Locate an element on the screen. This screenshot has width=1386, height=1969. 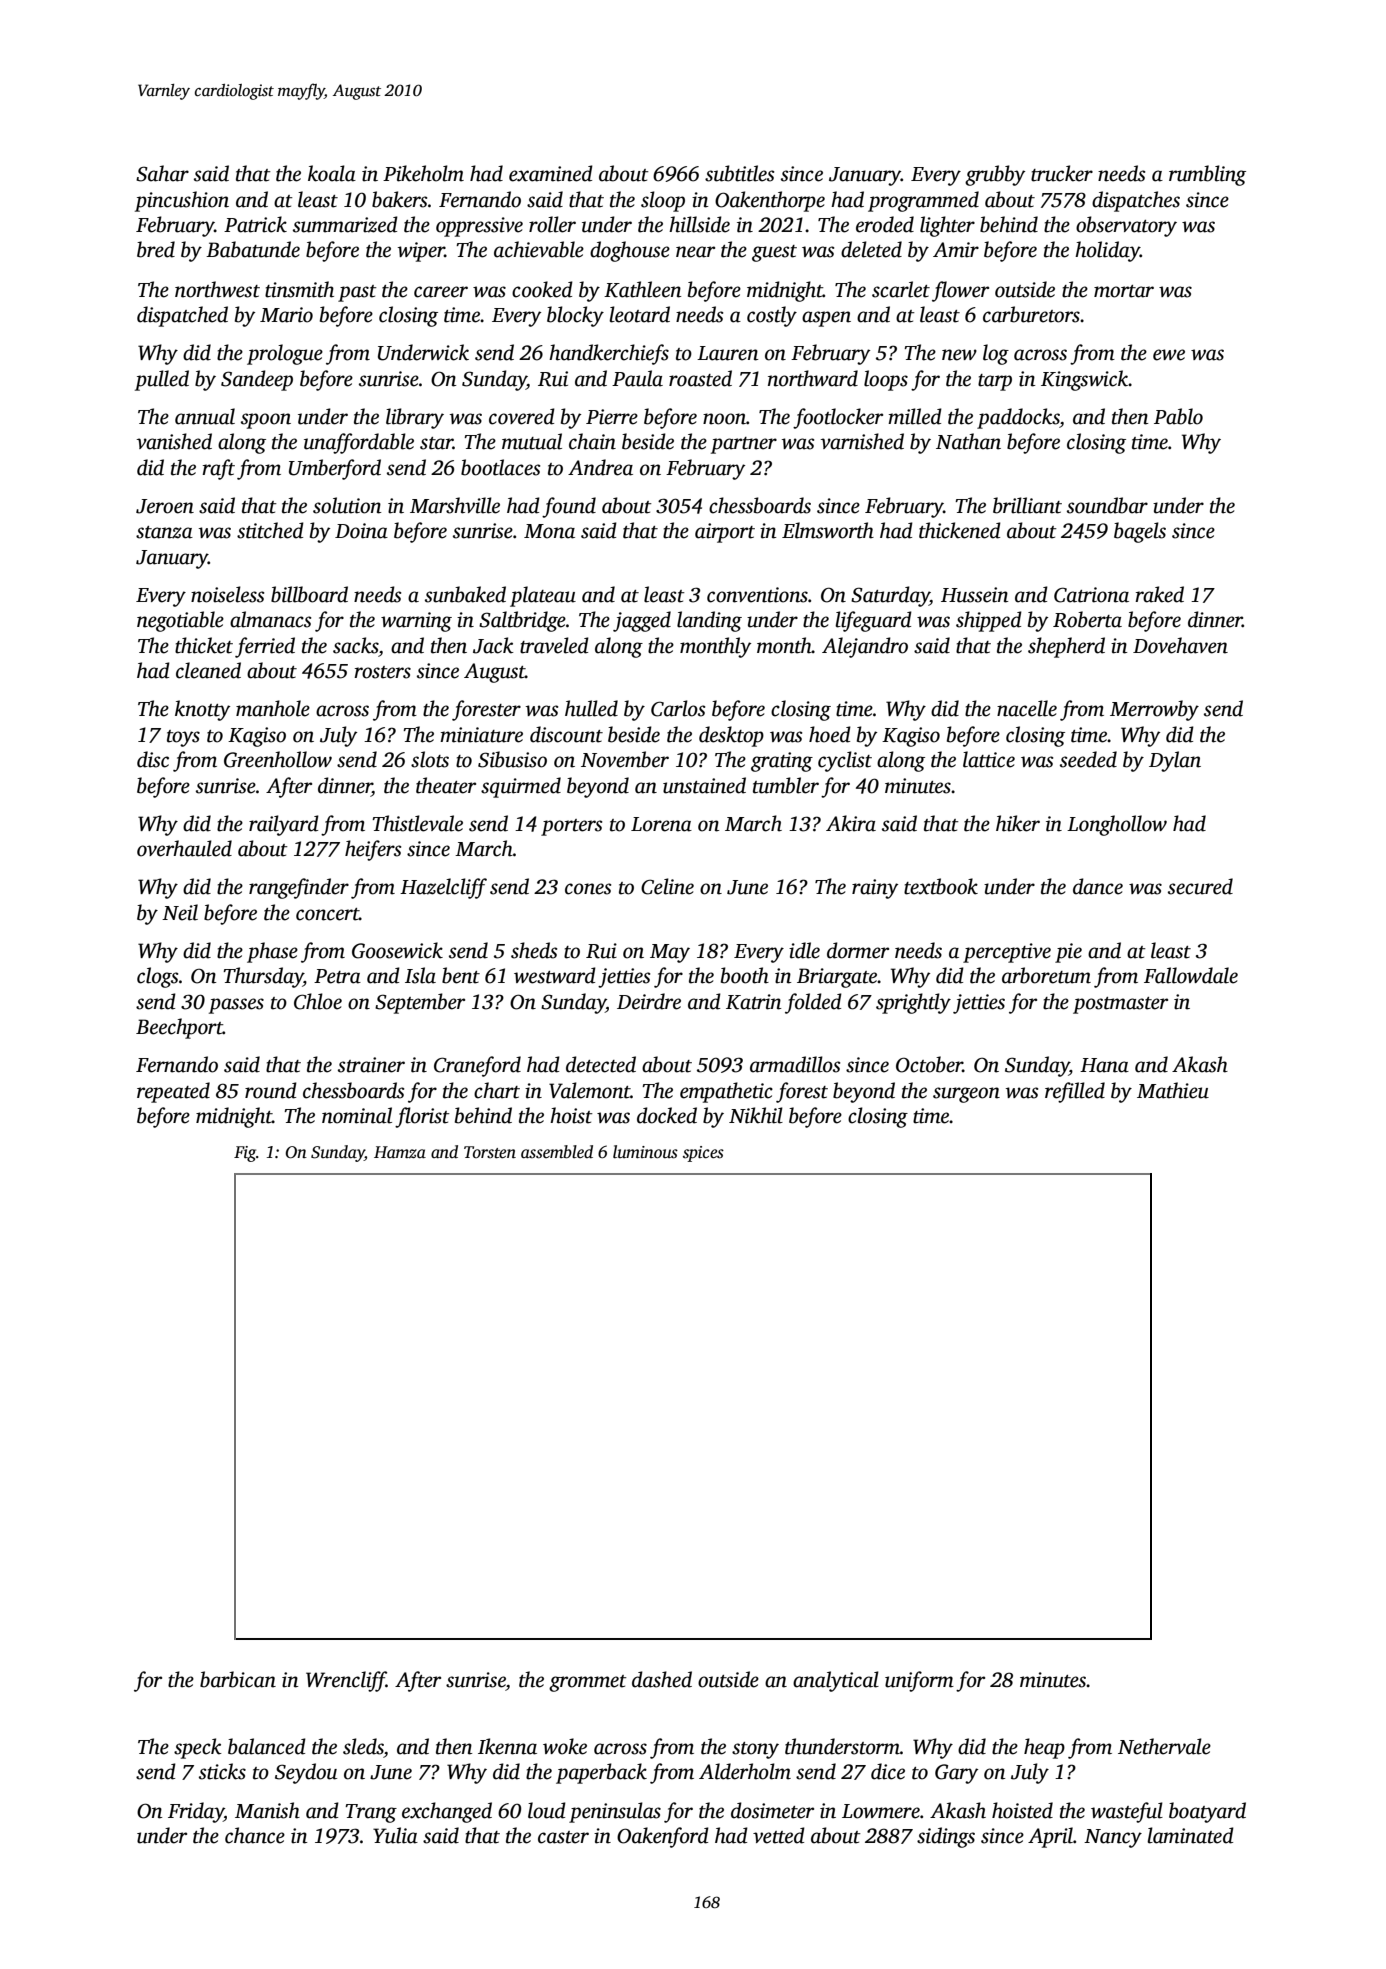
Yulia is located at coordinates (395, 1835).
